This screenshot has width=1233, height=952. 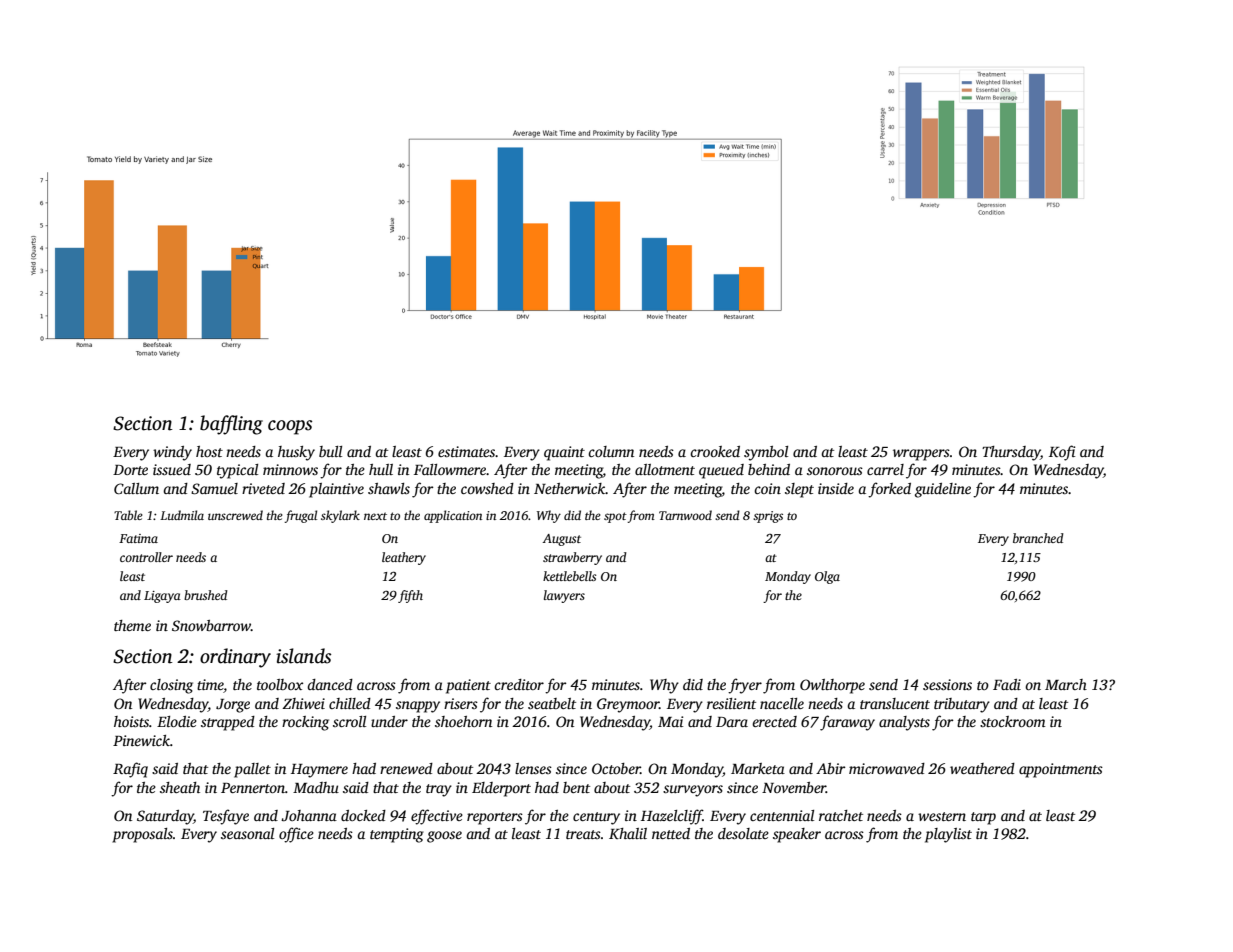 What do you see at coordinates (231, 425) in the screenshot?
I see `baffling` at bounding box center [231, 425].
